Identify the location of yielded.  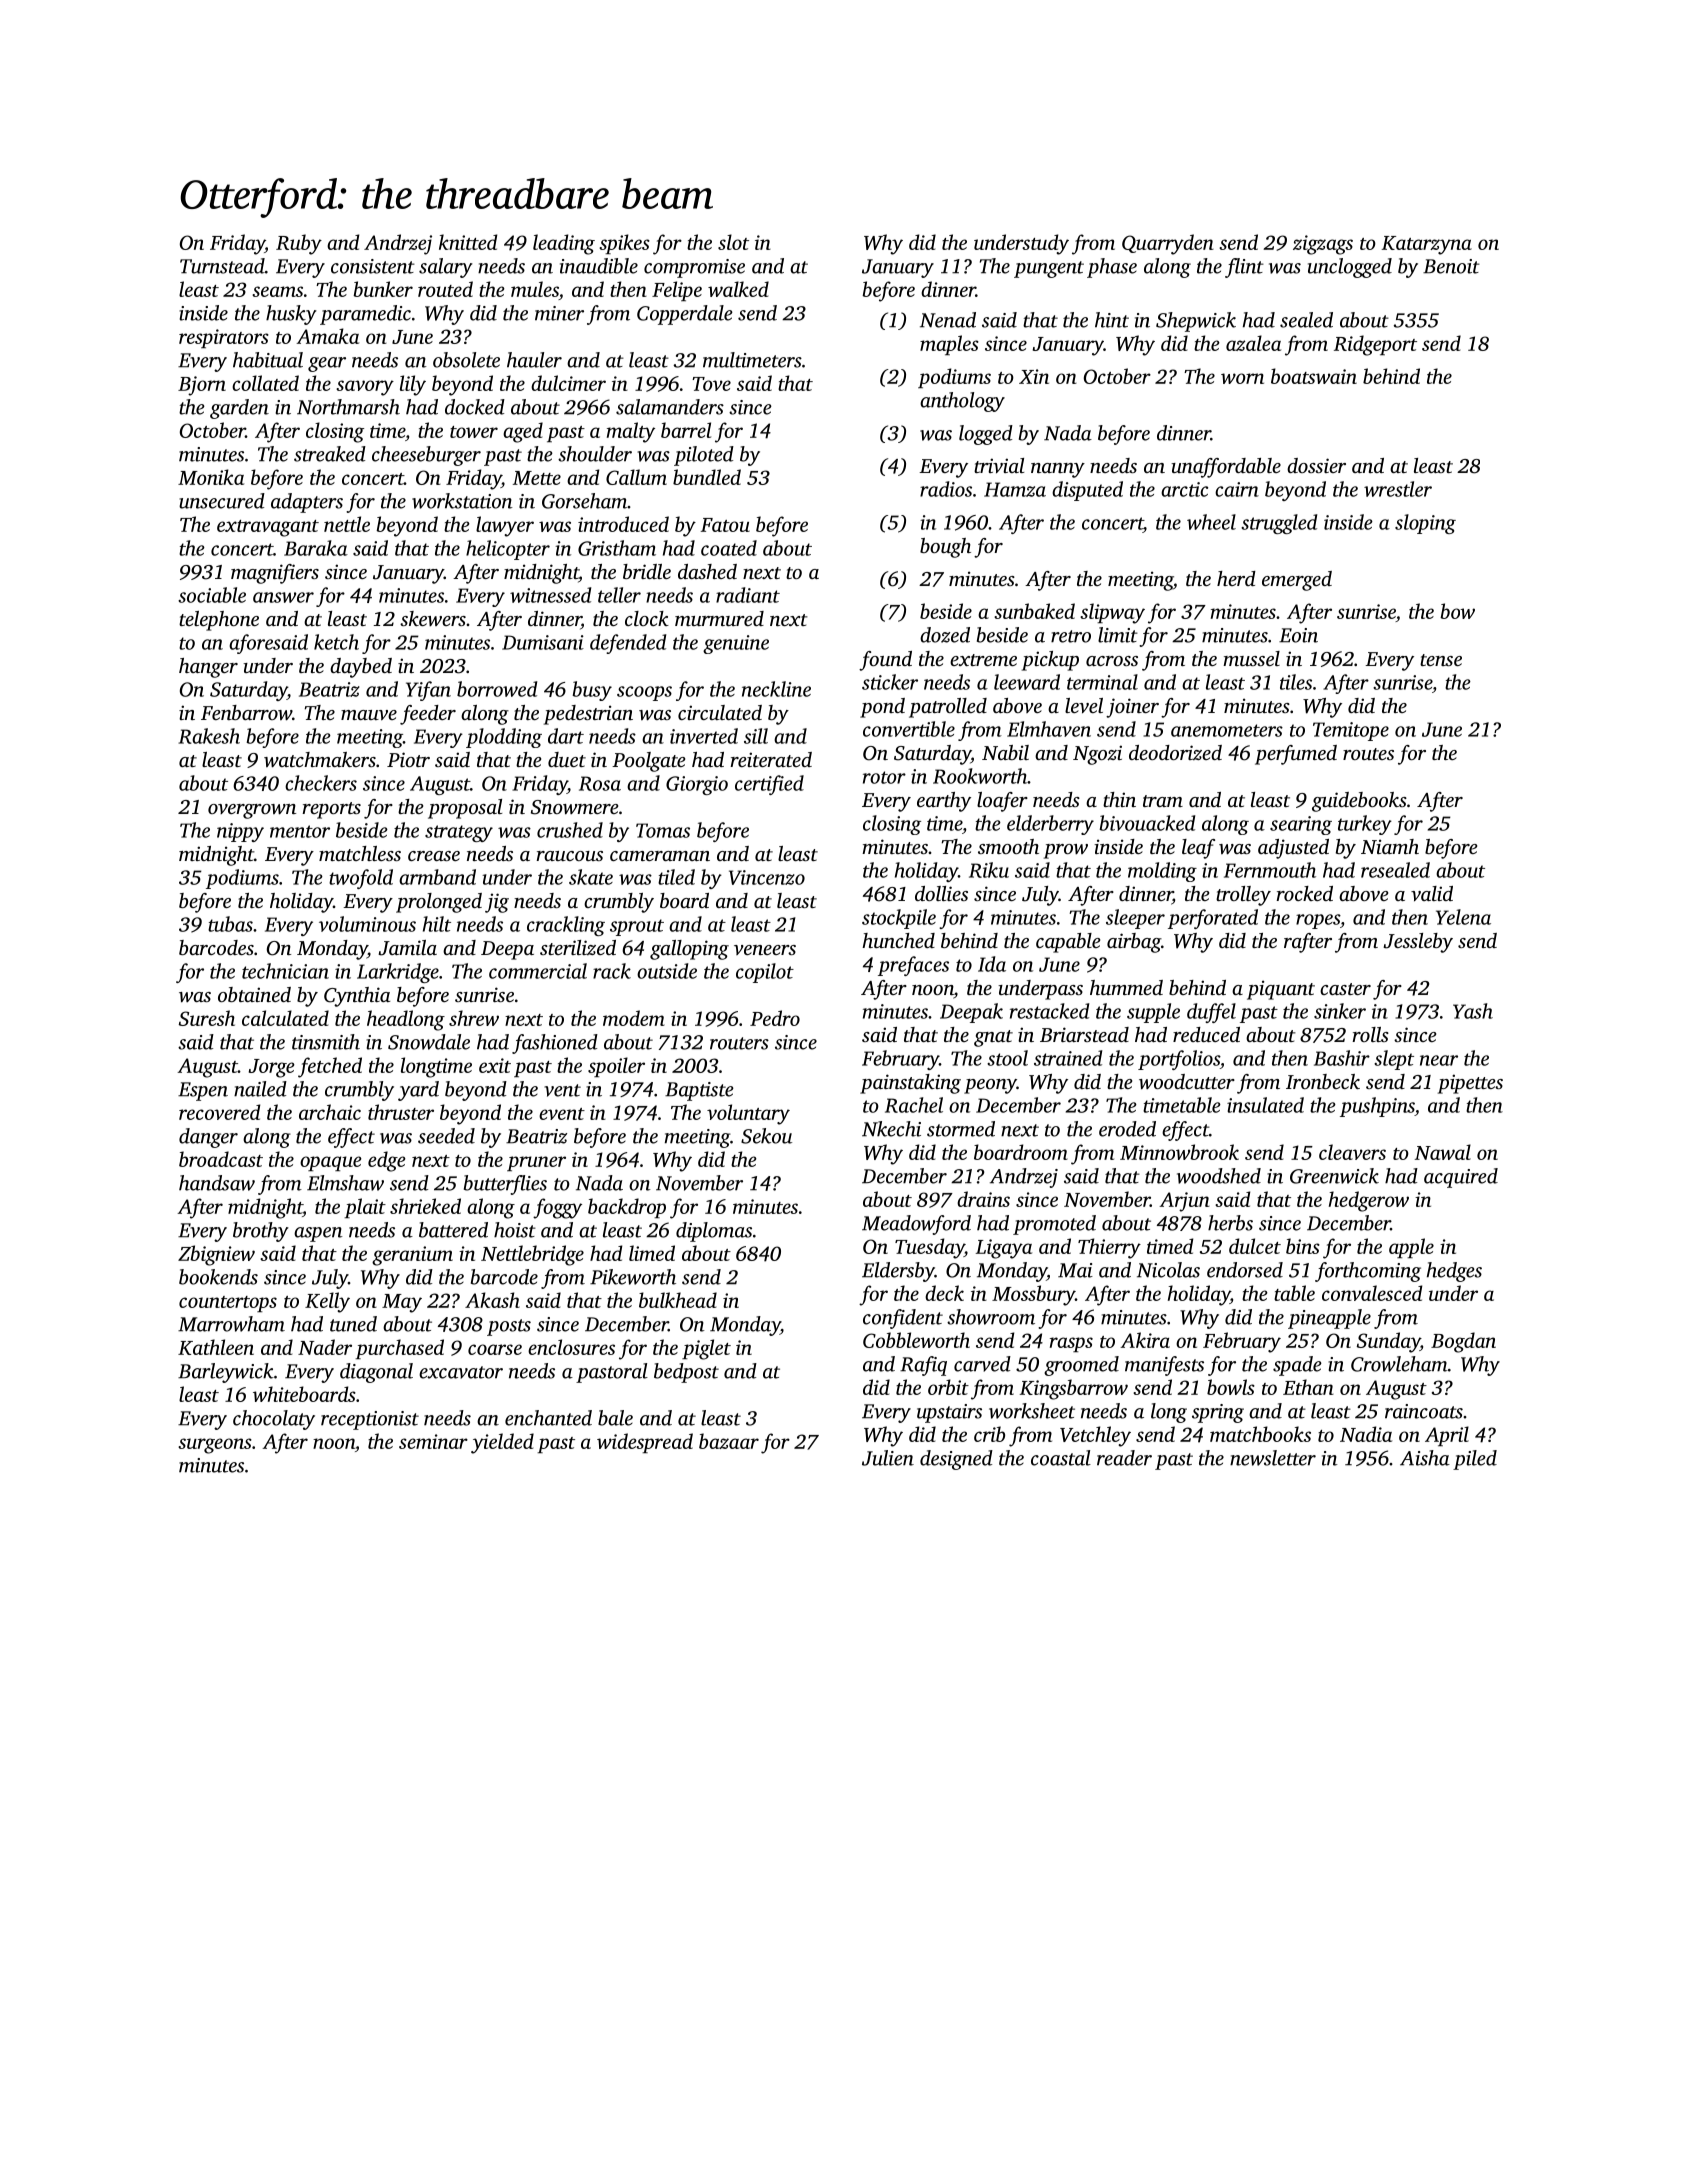
(502, 1443).
